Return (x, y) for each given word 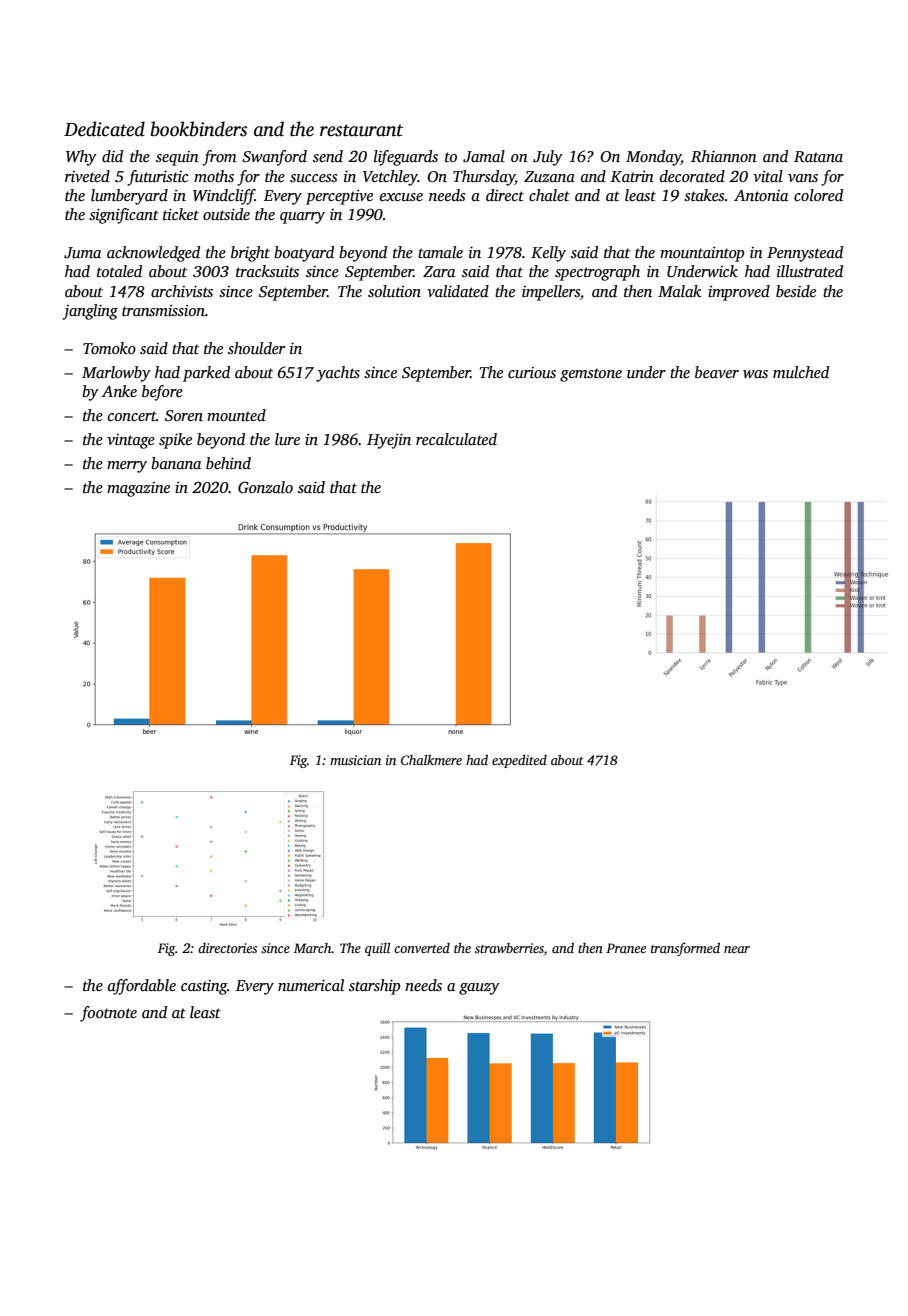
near (737, 949)
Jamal (484, 156)
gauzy (479, 989)
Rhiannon (724, 156)
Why (81, 158)
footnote (108, 1014)
